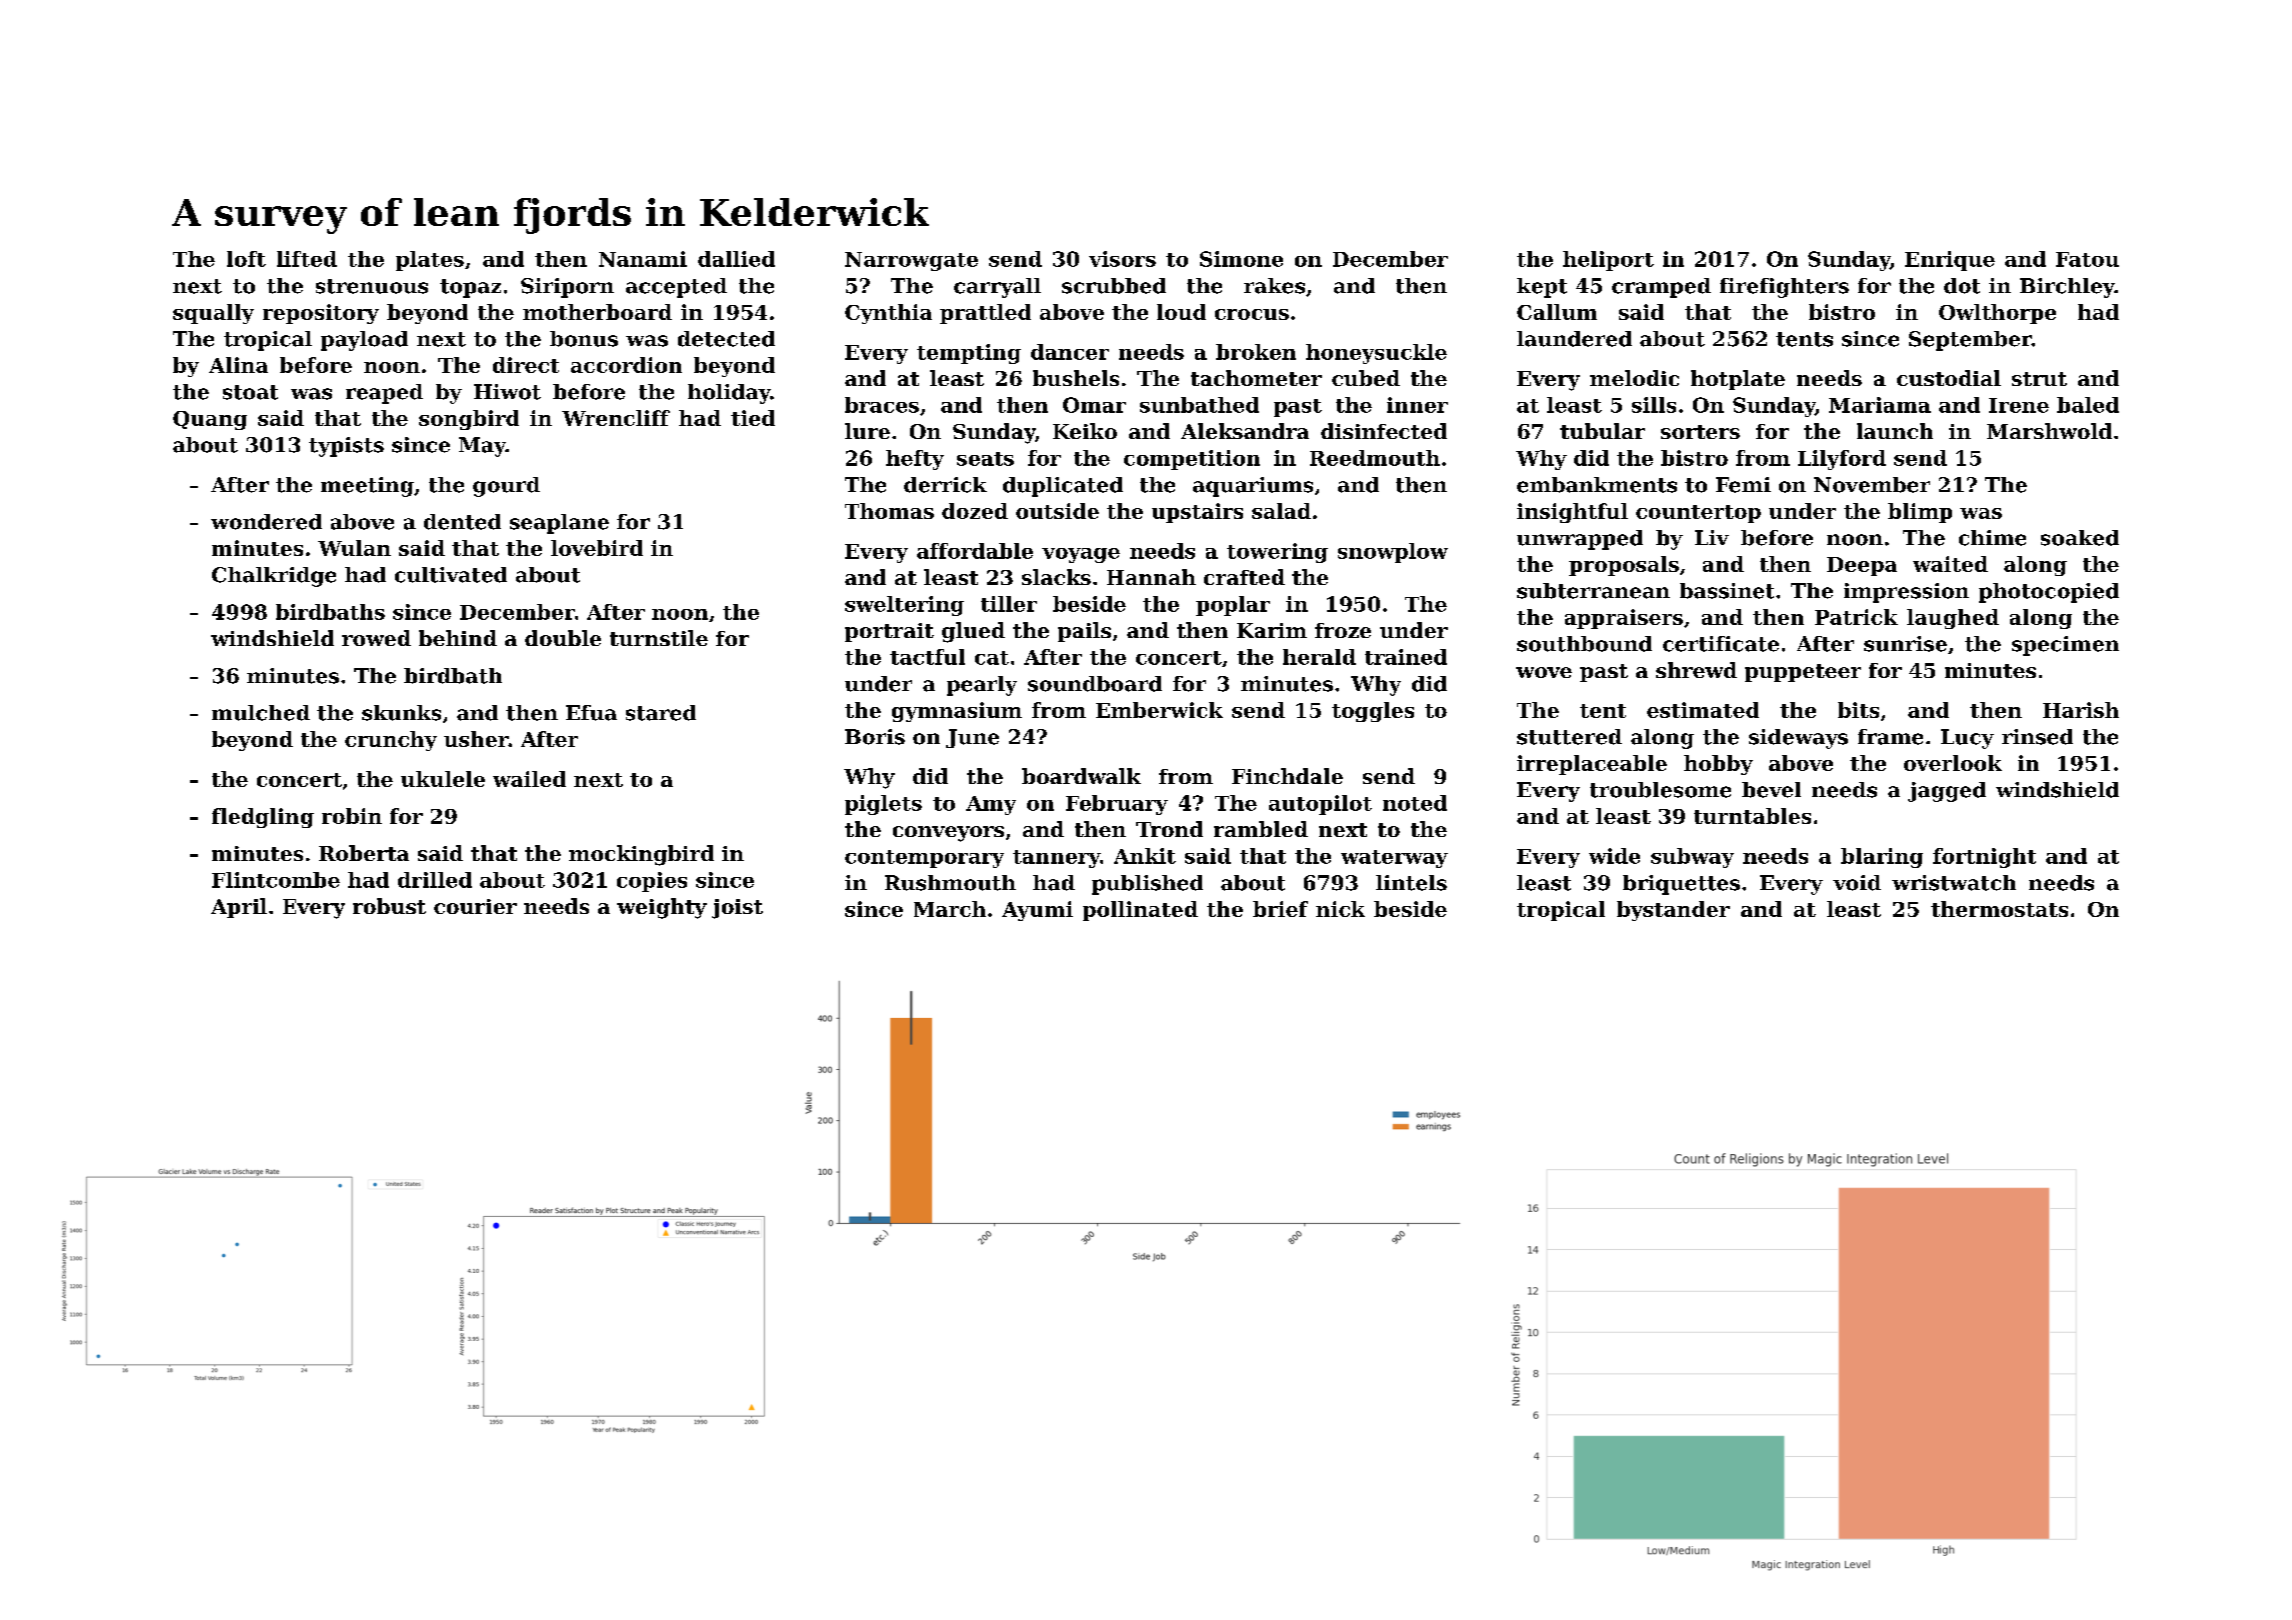 This screenshot has height=1620, width=2292. I want to click on Fatou, so click(2087, 259).
